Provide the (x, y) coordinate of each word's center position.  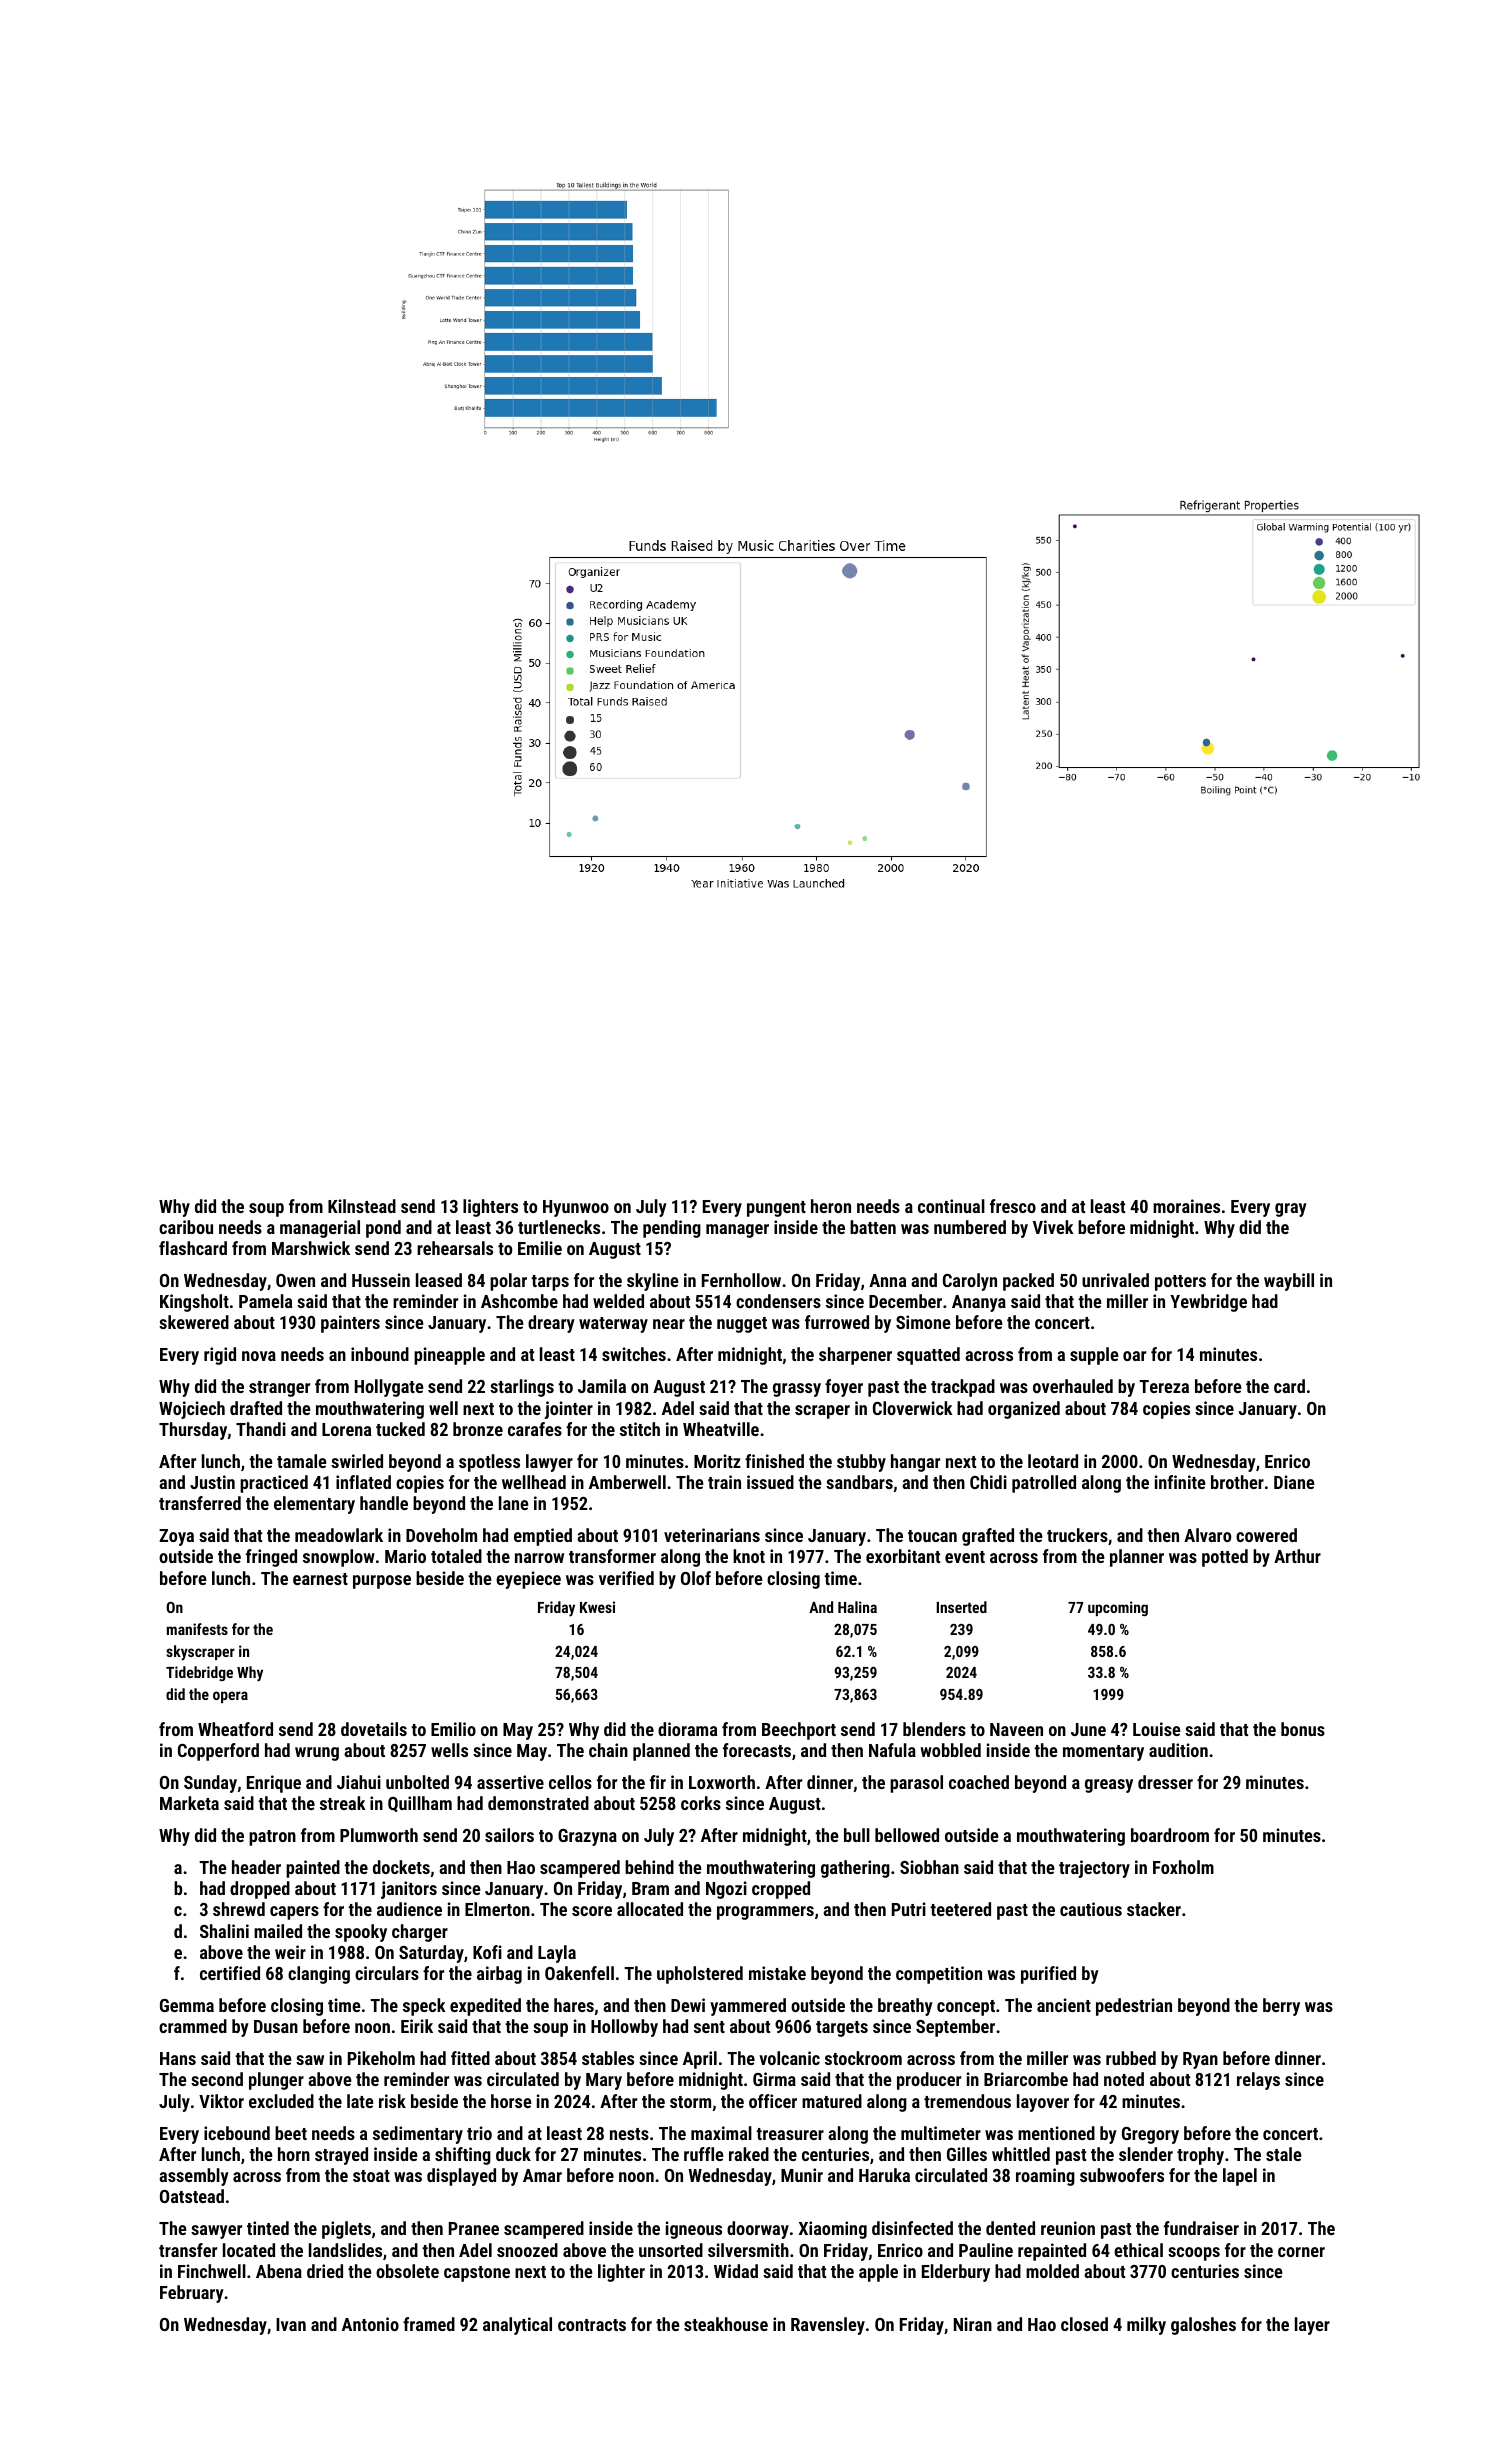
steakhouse (726, 2324)
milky (1146, 2326)
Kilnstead (362, 1206)
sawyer (216, 2232)
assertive (510, 1782)
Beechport (799, 1731)
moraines (1186, 1206)
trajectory (1094, 1869)
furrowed (837, 1322)
